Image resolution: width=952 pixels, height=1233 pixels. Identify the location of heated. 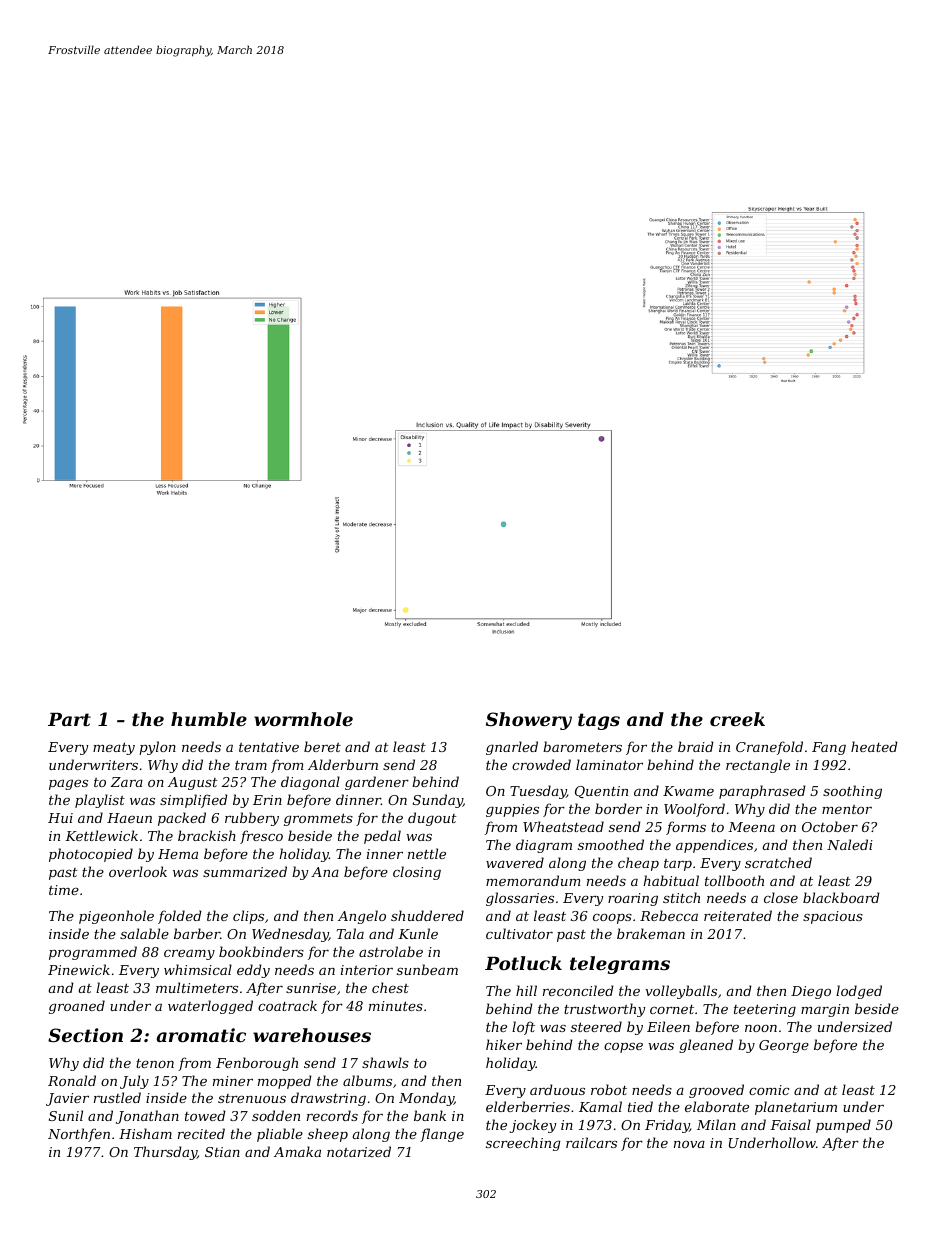
(874, 746).
